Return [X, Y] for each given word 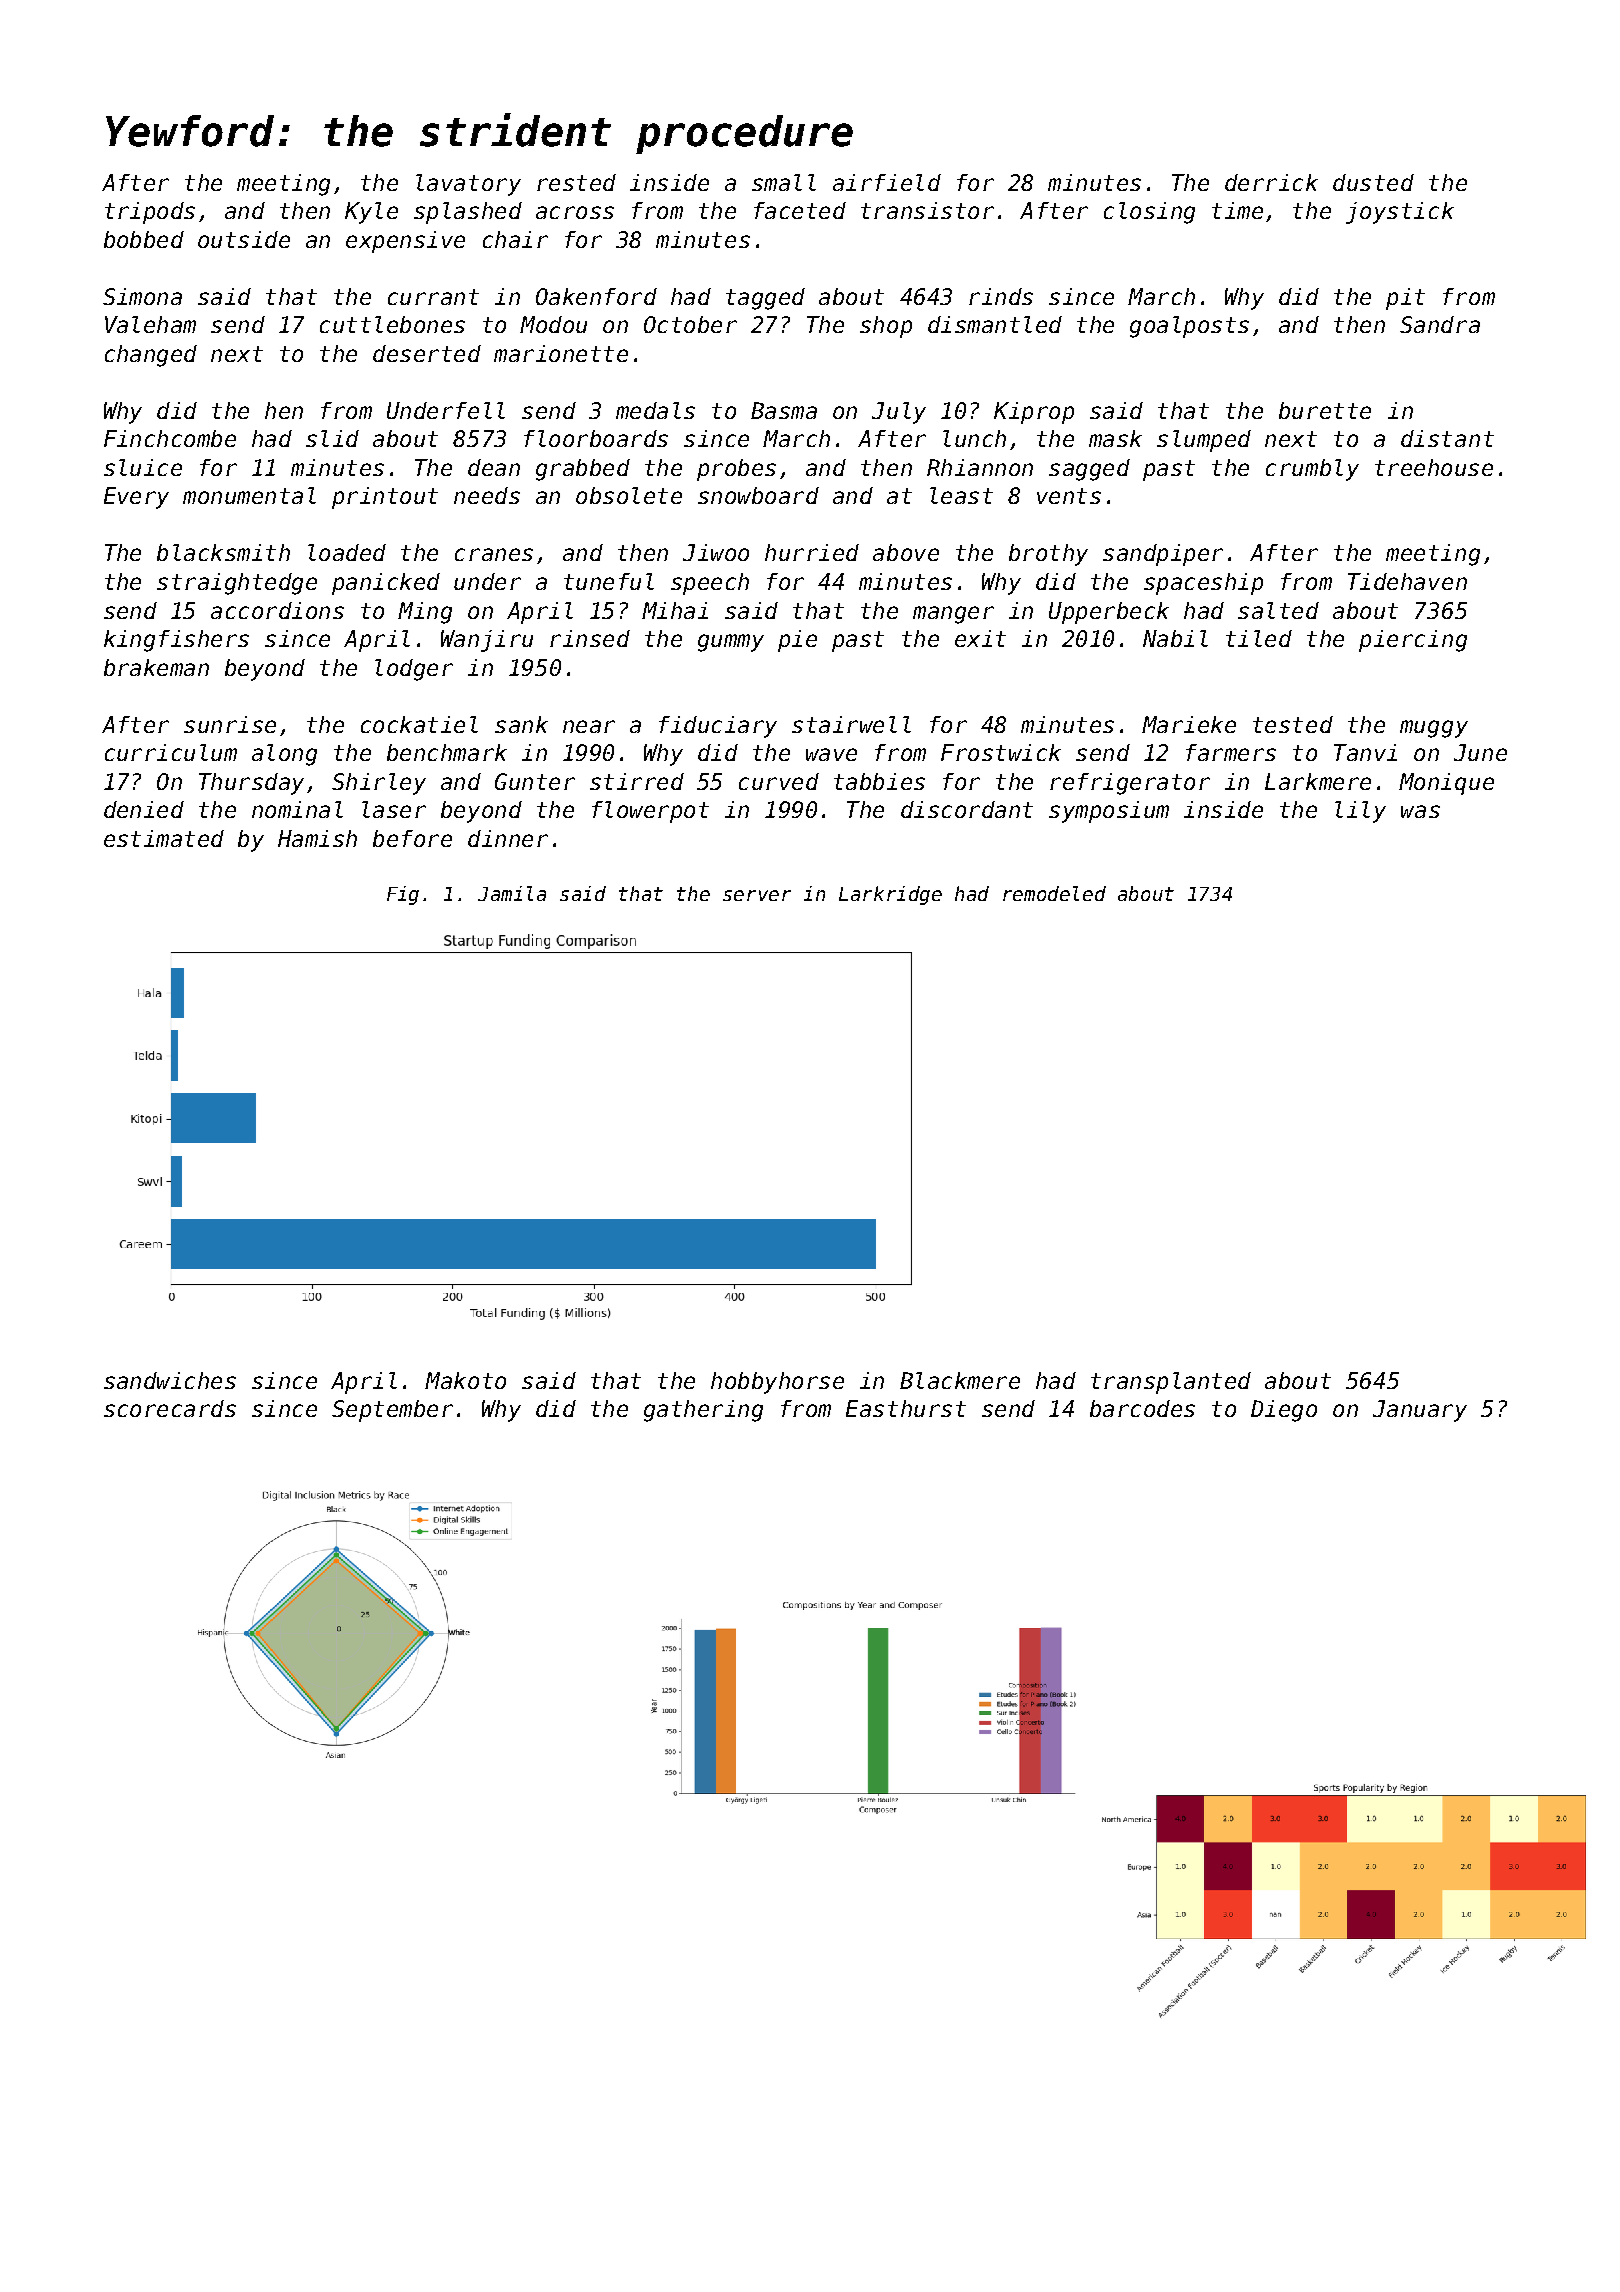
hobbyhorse [777, 1383]
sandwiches [170, 1380]
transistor [927, 210]
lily [1360, 812]
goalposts [1189, 327]
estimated [164, 838]
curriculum [171, 752]
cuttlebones [392, 324]
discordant [967, 809]
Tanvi [1365, 752]
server [757, 895]
